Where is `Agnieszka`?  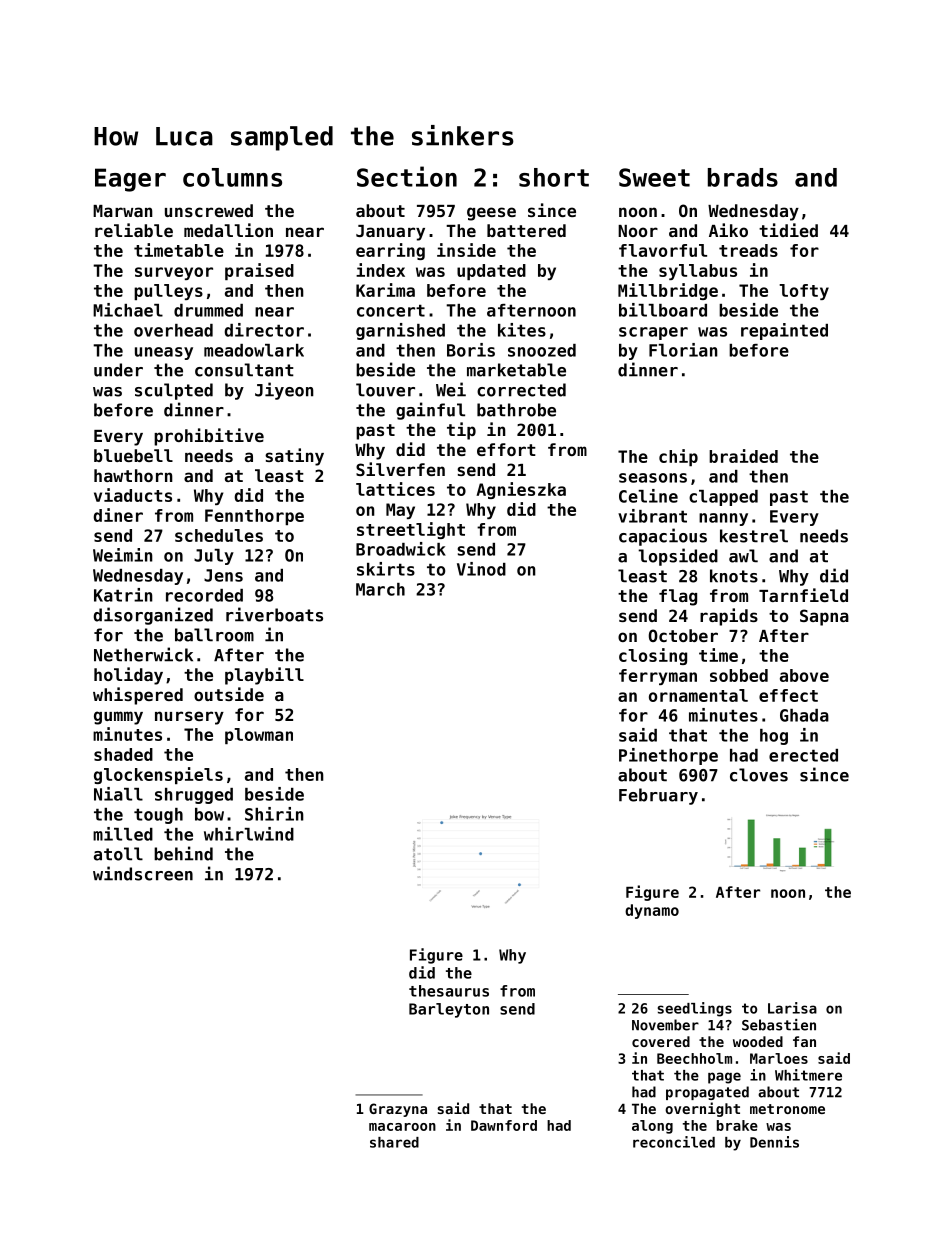 Agnieszka is located at coordinates (521, 490).
